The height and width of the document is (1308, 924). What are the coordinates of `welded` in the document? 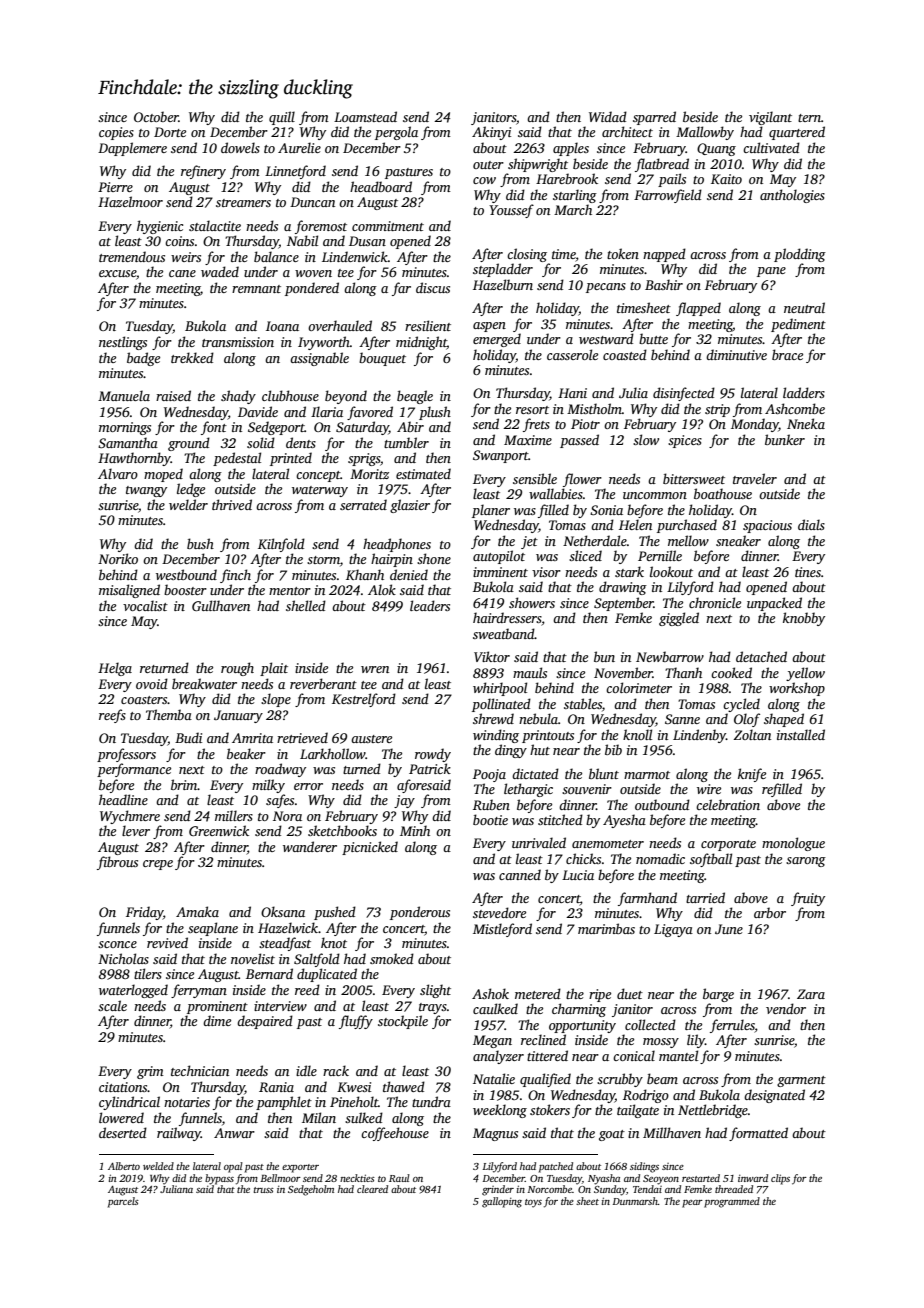 It's located at (158, 1166).
